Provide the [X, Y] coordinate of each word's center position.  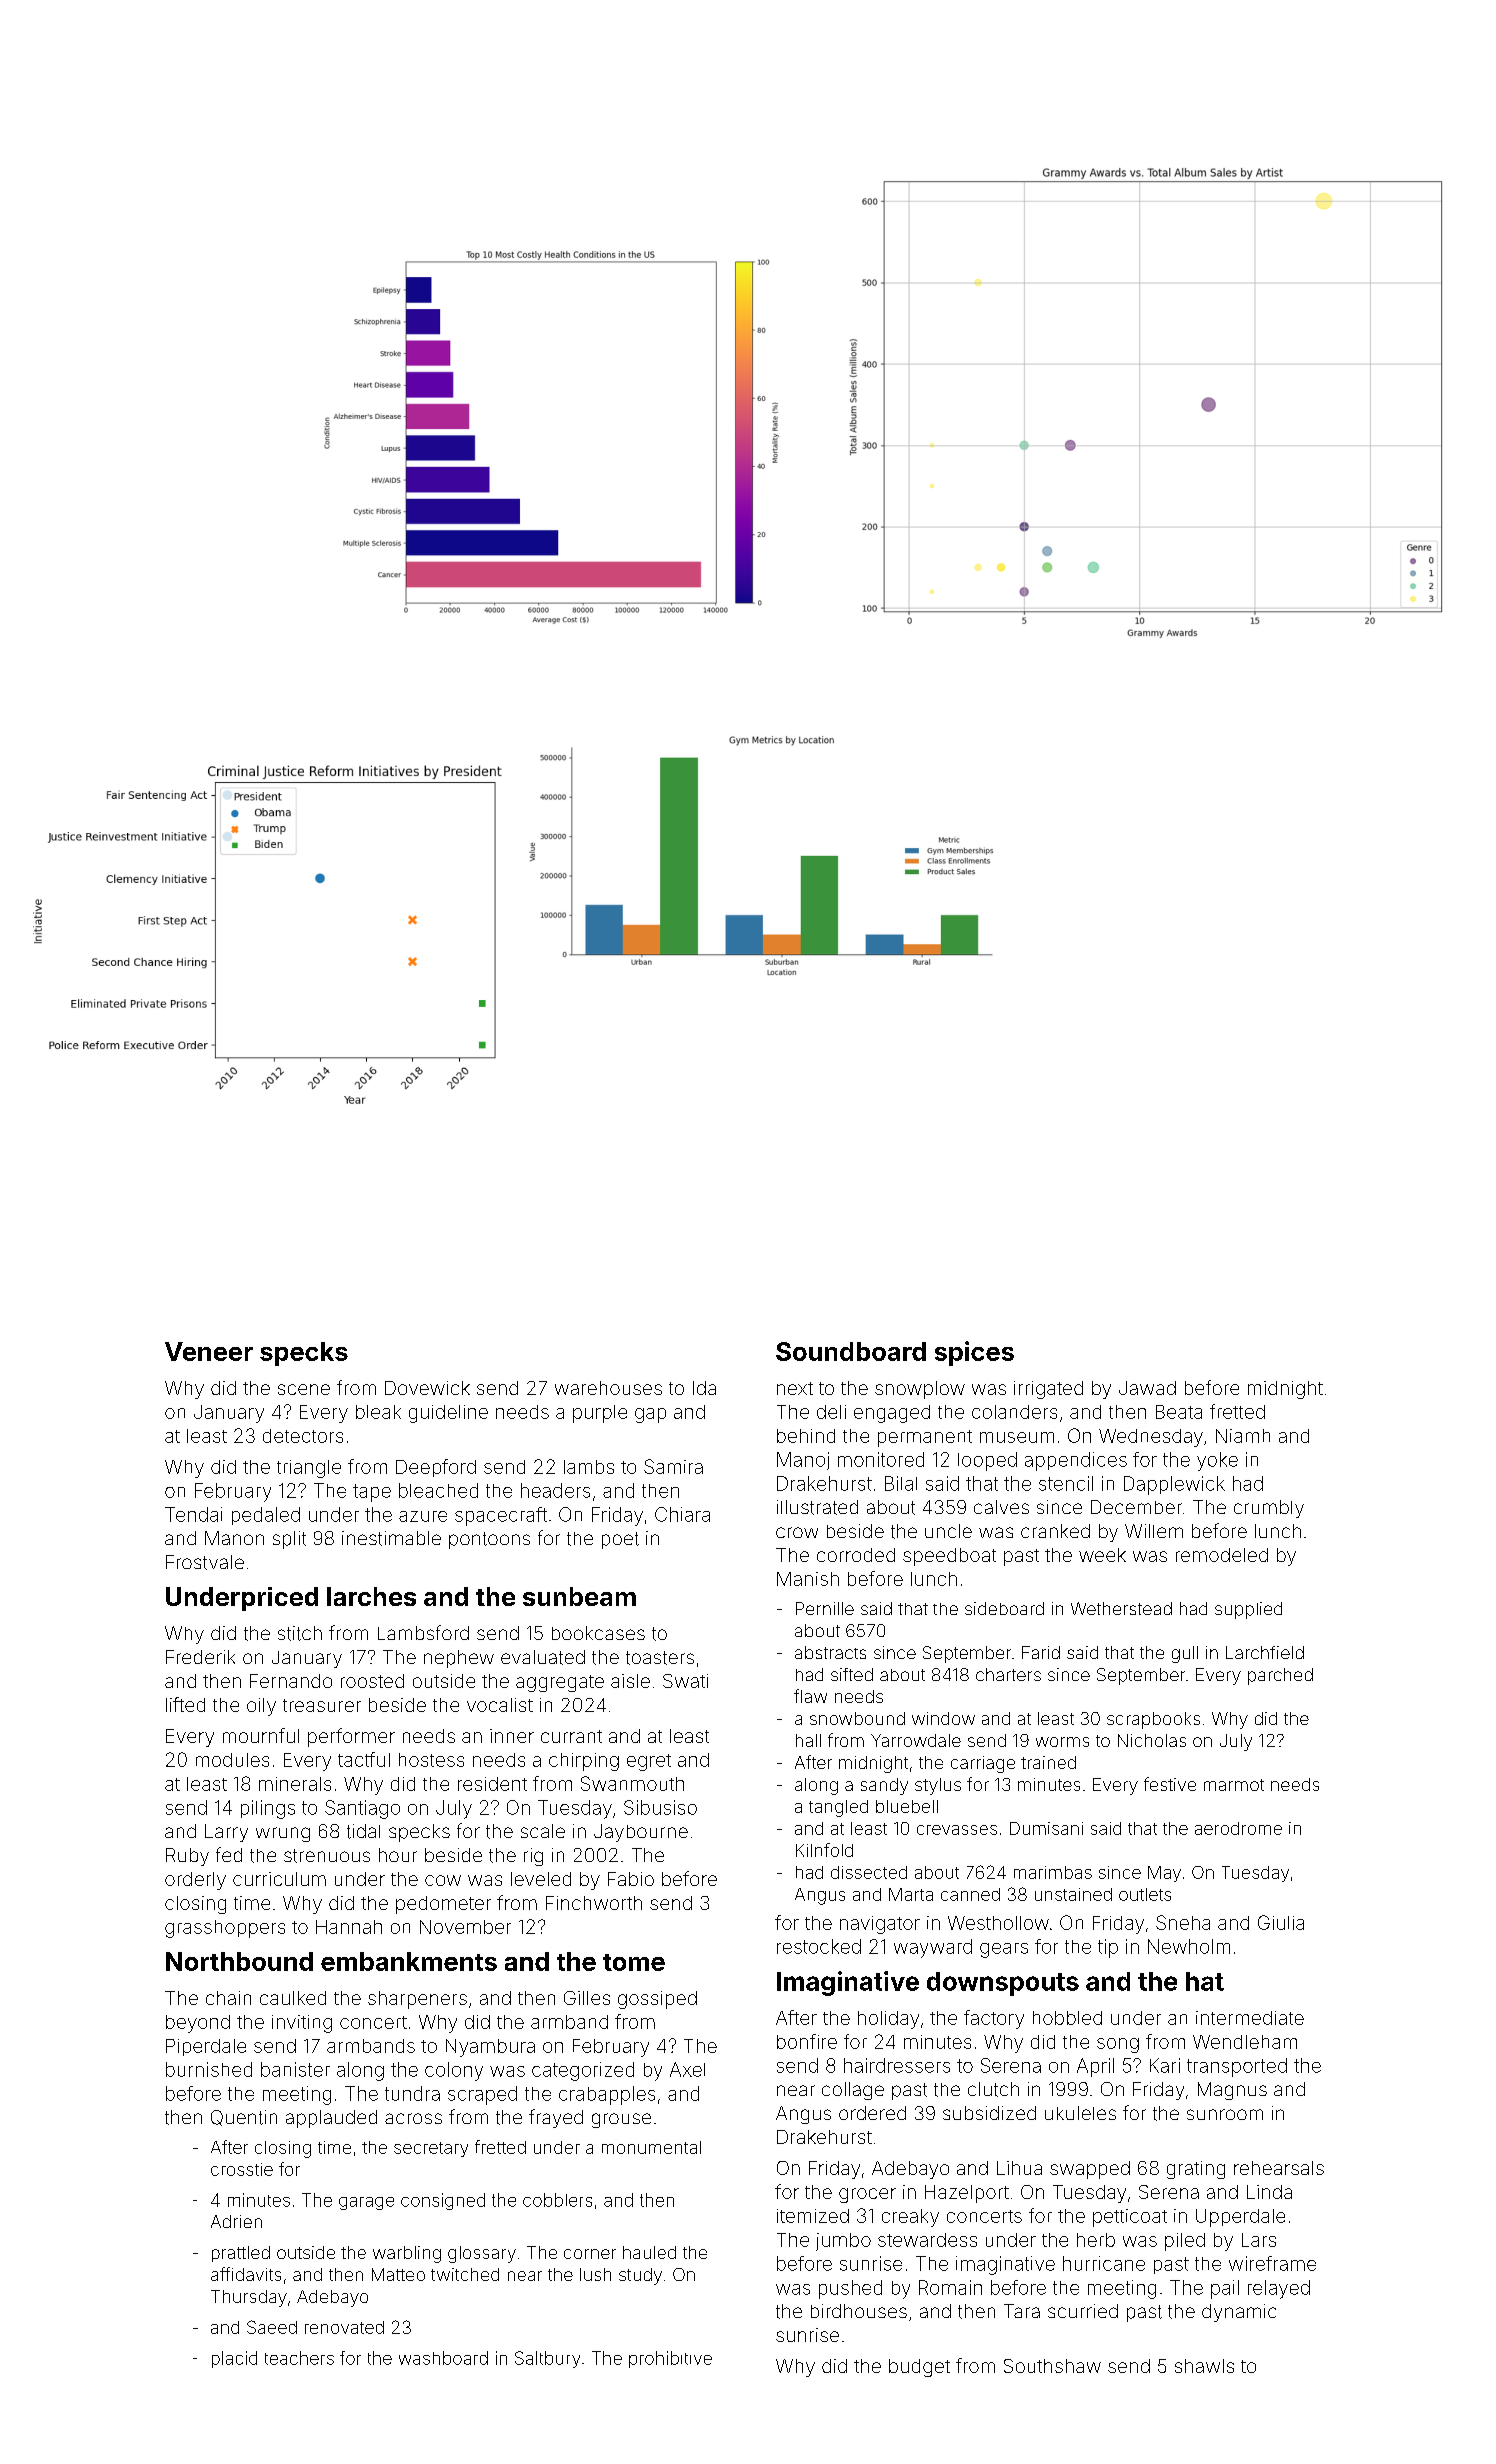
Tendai [193, 1514]
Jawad [1147, 1388]
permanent [925, 1438]
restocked [819, 1946]
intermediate [1250, 2018]
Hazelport [967, 2194]
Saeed [272, 2327]
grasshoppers [225, 1929]
